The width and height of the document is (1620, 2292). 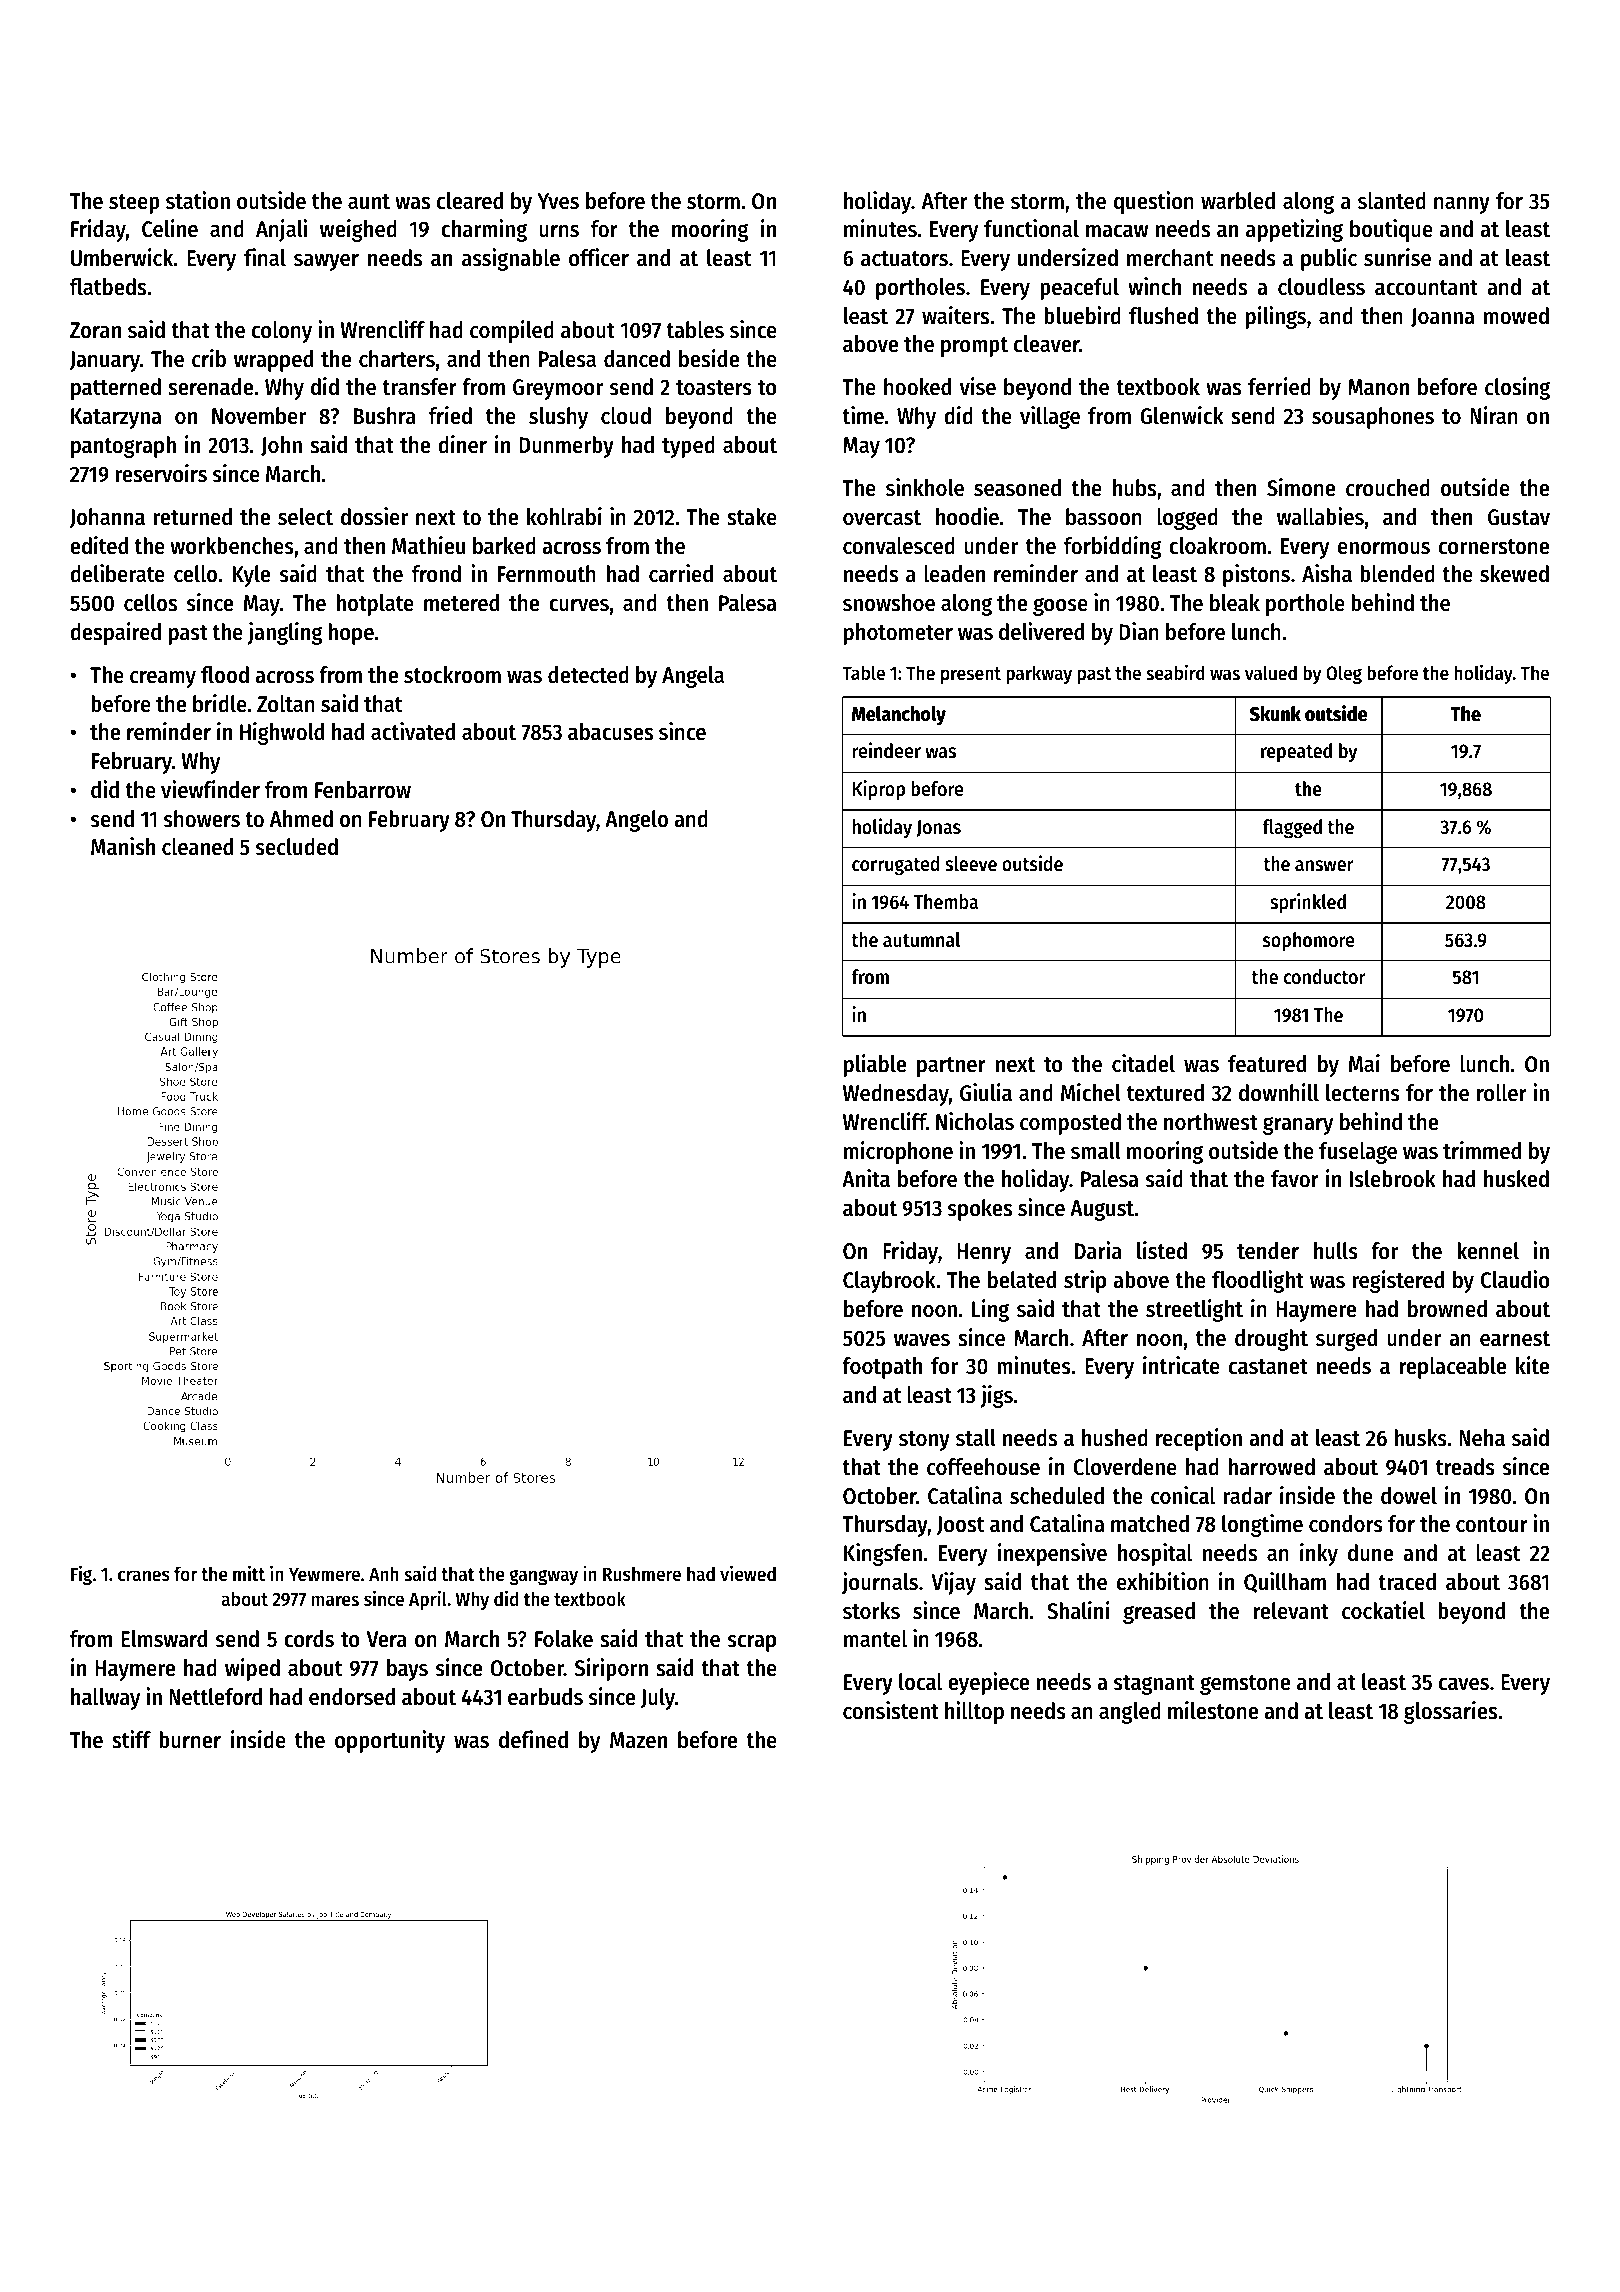 What do you see at coordinates (134, 204) in the document?
I see `steep` at bounding box center [134, 204].
